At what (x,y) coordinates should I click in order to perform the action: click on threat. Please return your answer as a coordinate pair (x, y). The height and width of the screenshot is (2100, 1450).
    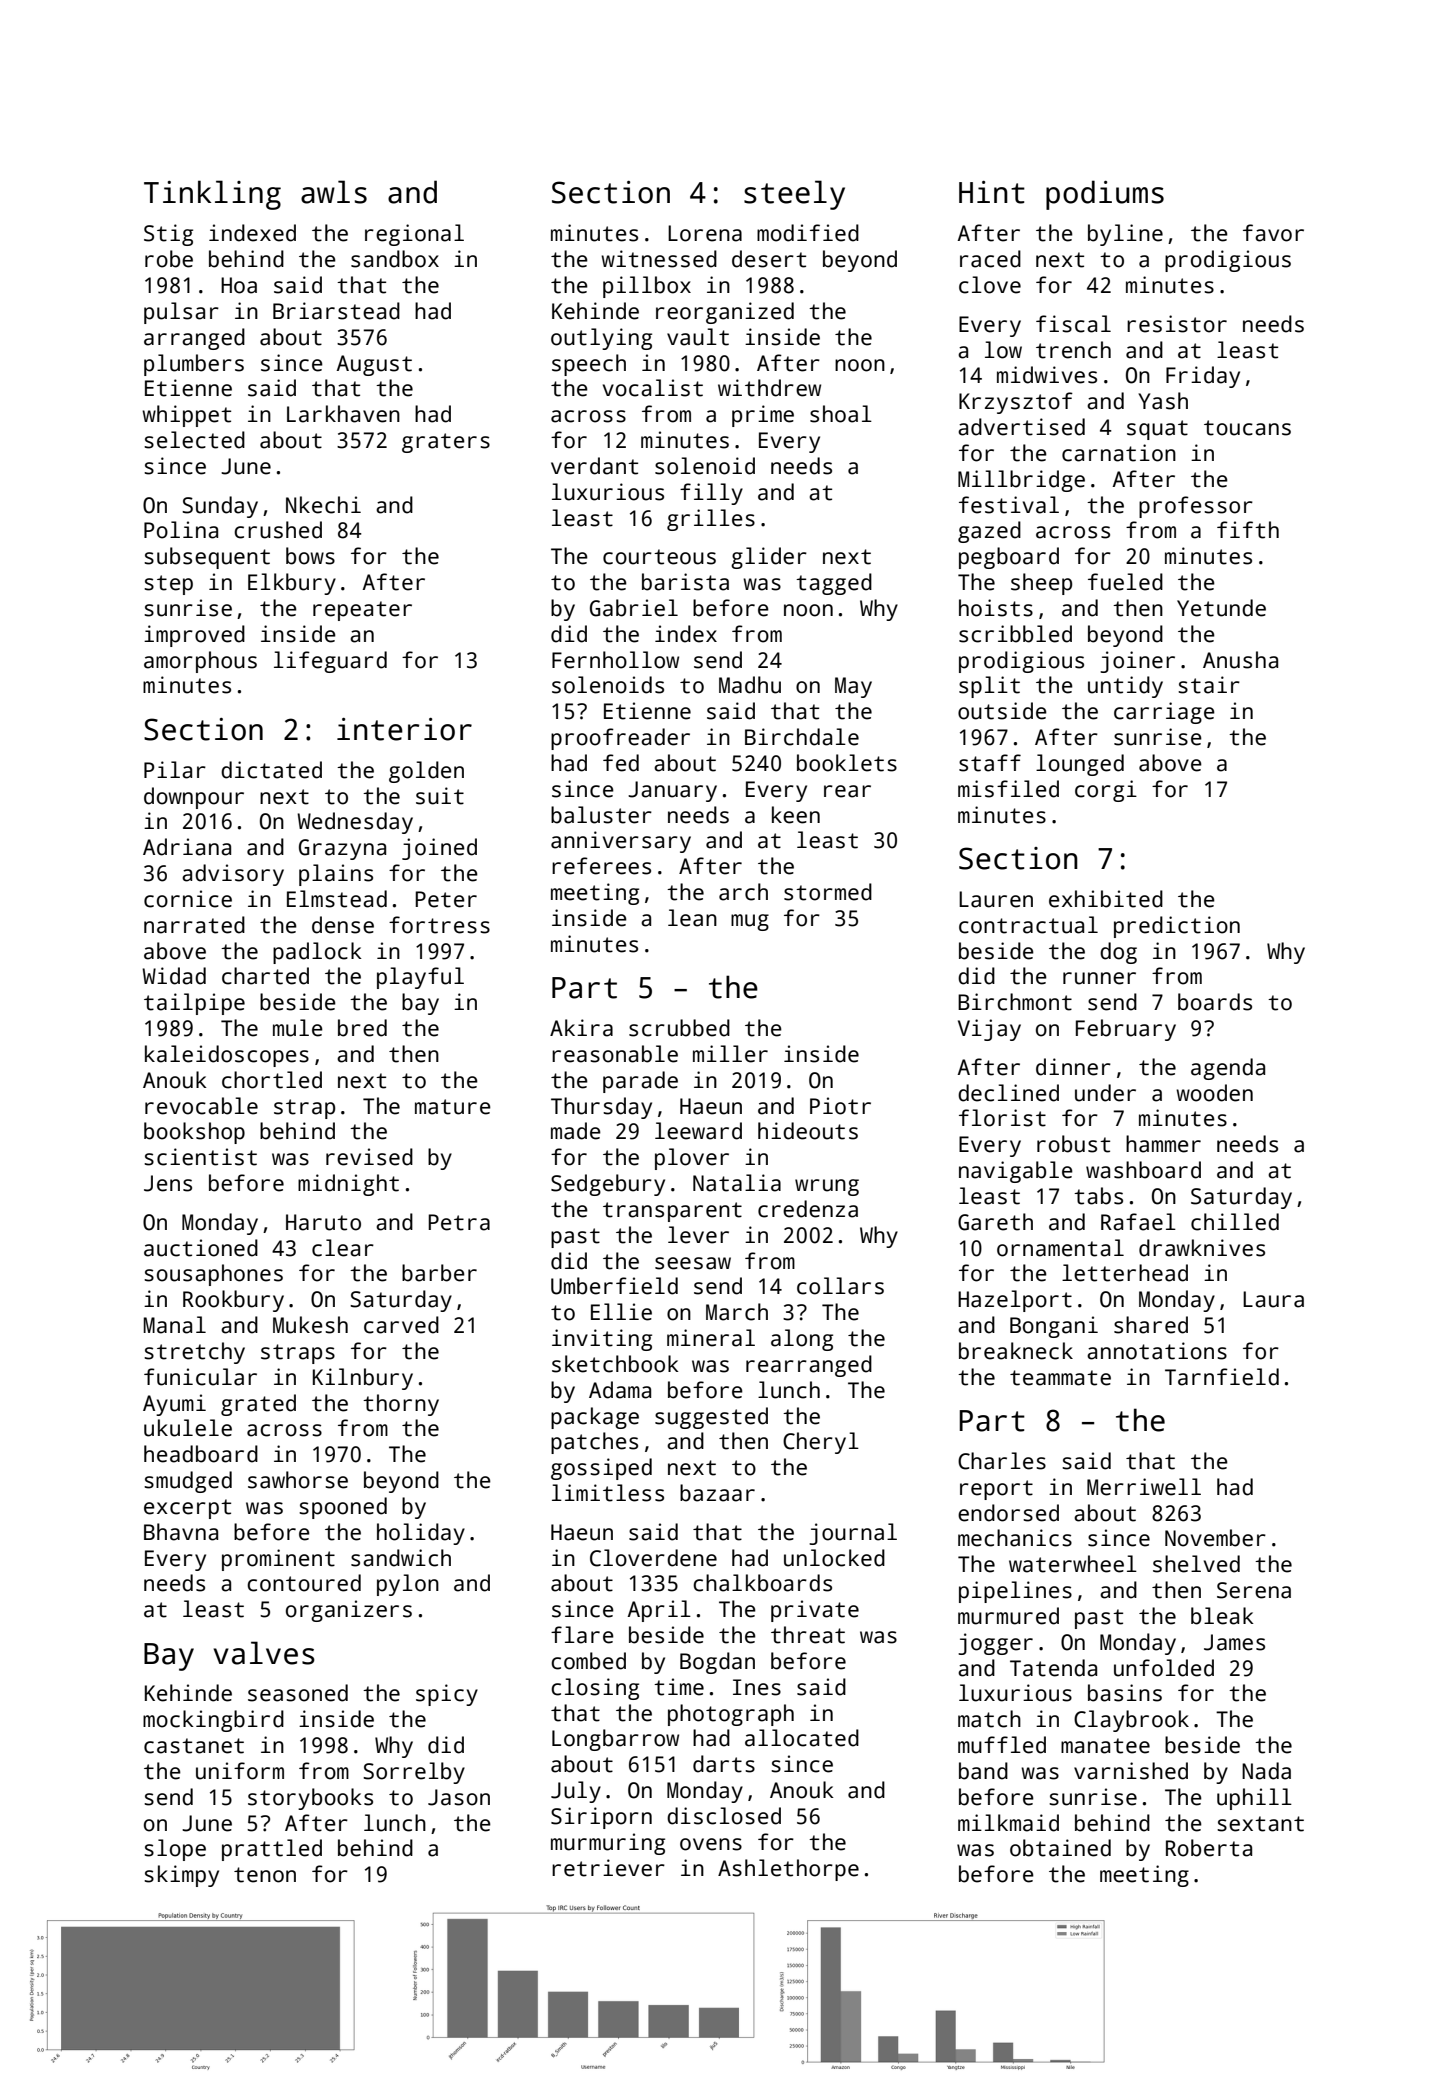
    Looking at the image, I should click on (808, 1635).
